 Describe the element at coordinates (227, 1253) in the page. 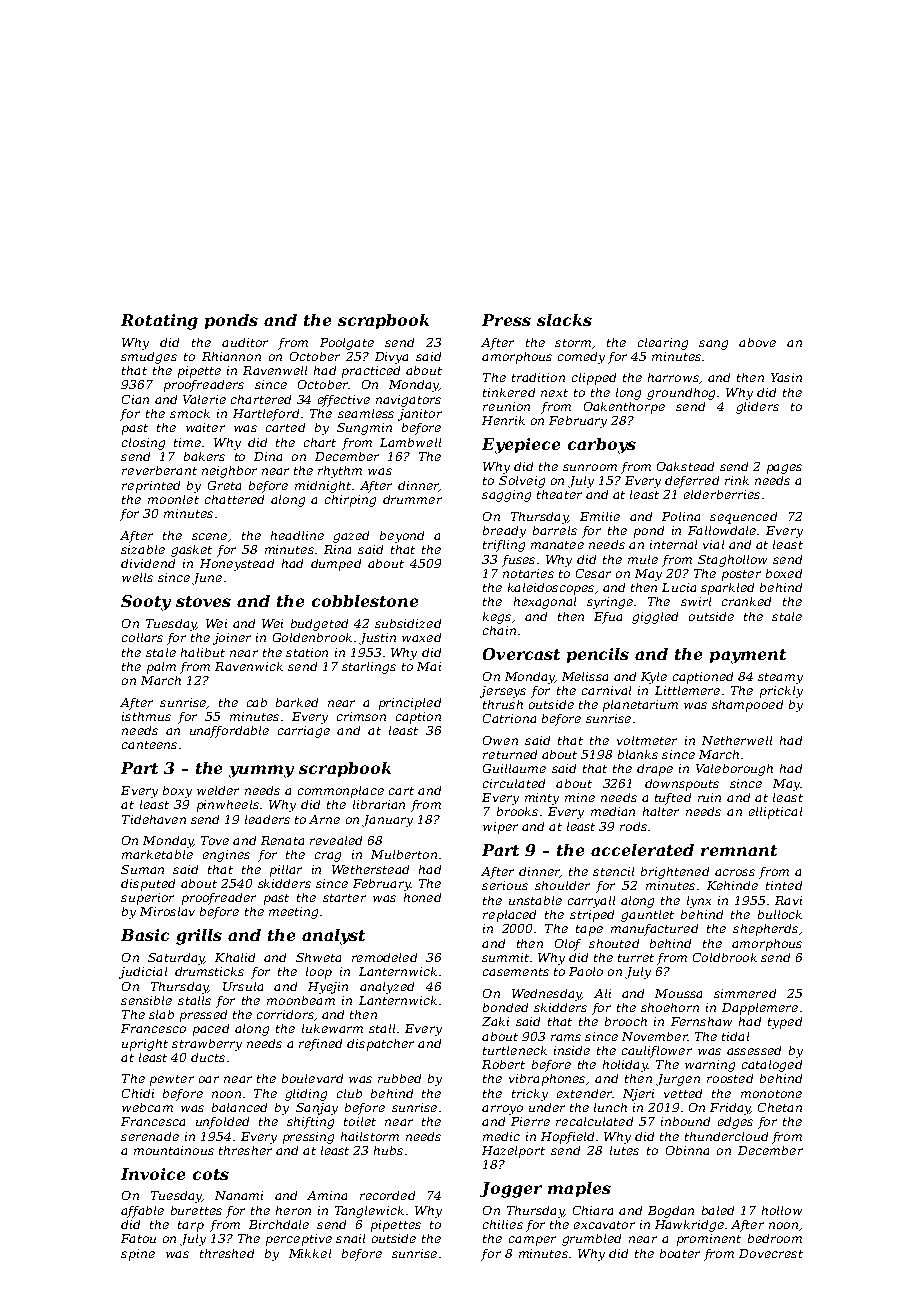

I see `threshed` at that location.
